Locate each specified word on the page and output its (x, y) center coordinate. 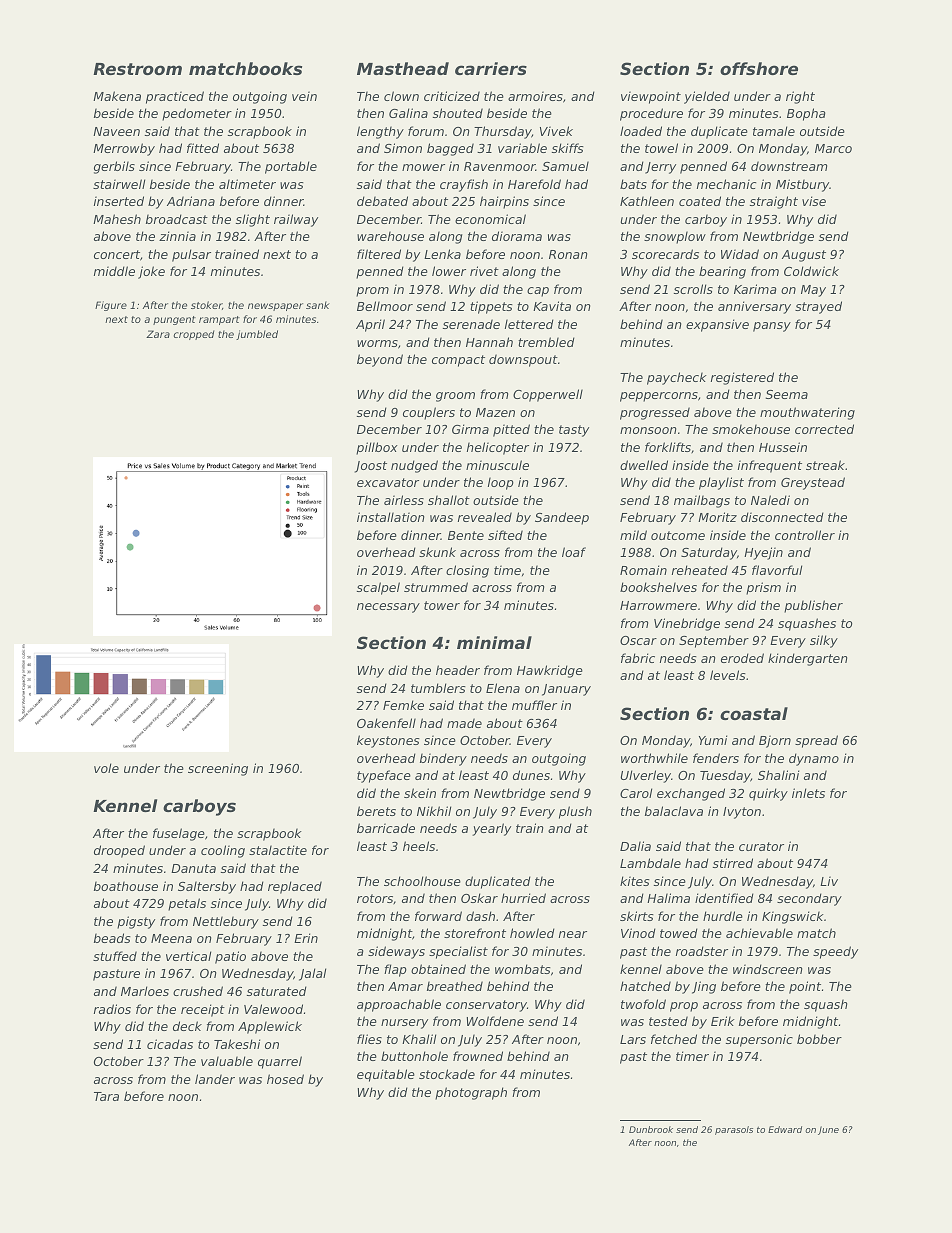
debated (382, 201)
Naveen (116, 131)
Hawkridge (550, 671)
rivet (484, 271)
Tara (106, 1096)
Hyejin (763, 553)
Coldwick (811, 271)
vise (814, 201)
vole (106, 768)
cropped (194, 335)
